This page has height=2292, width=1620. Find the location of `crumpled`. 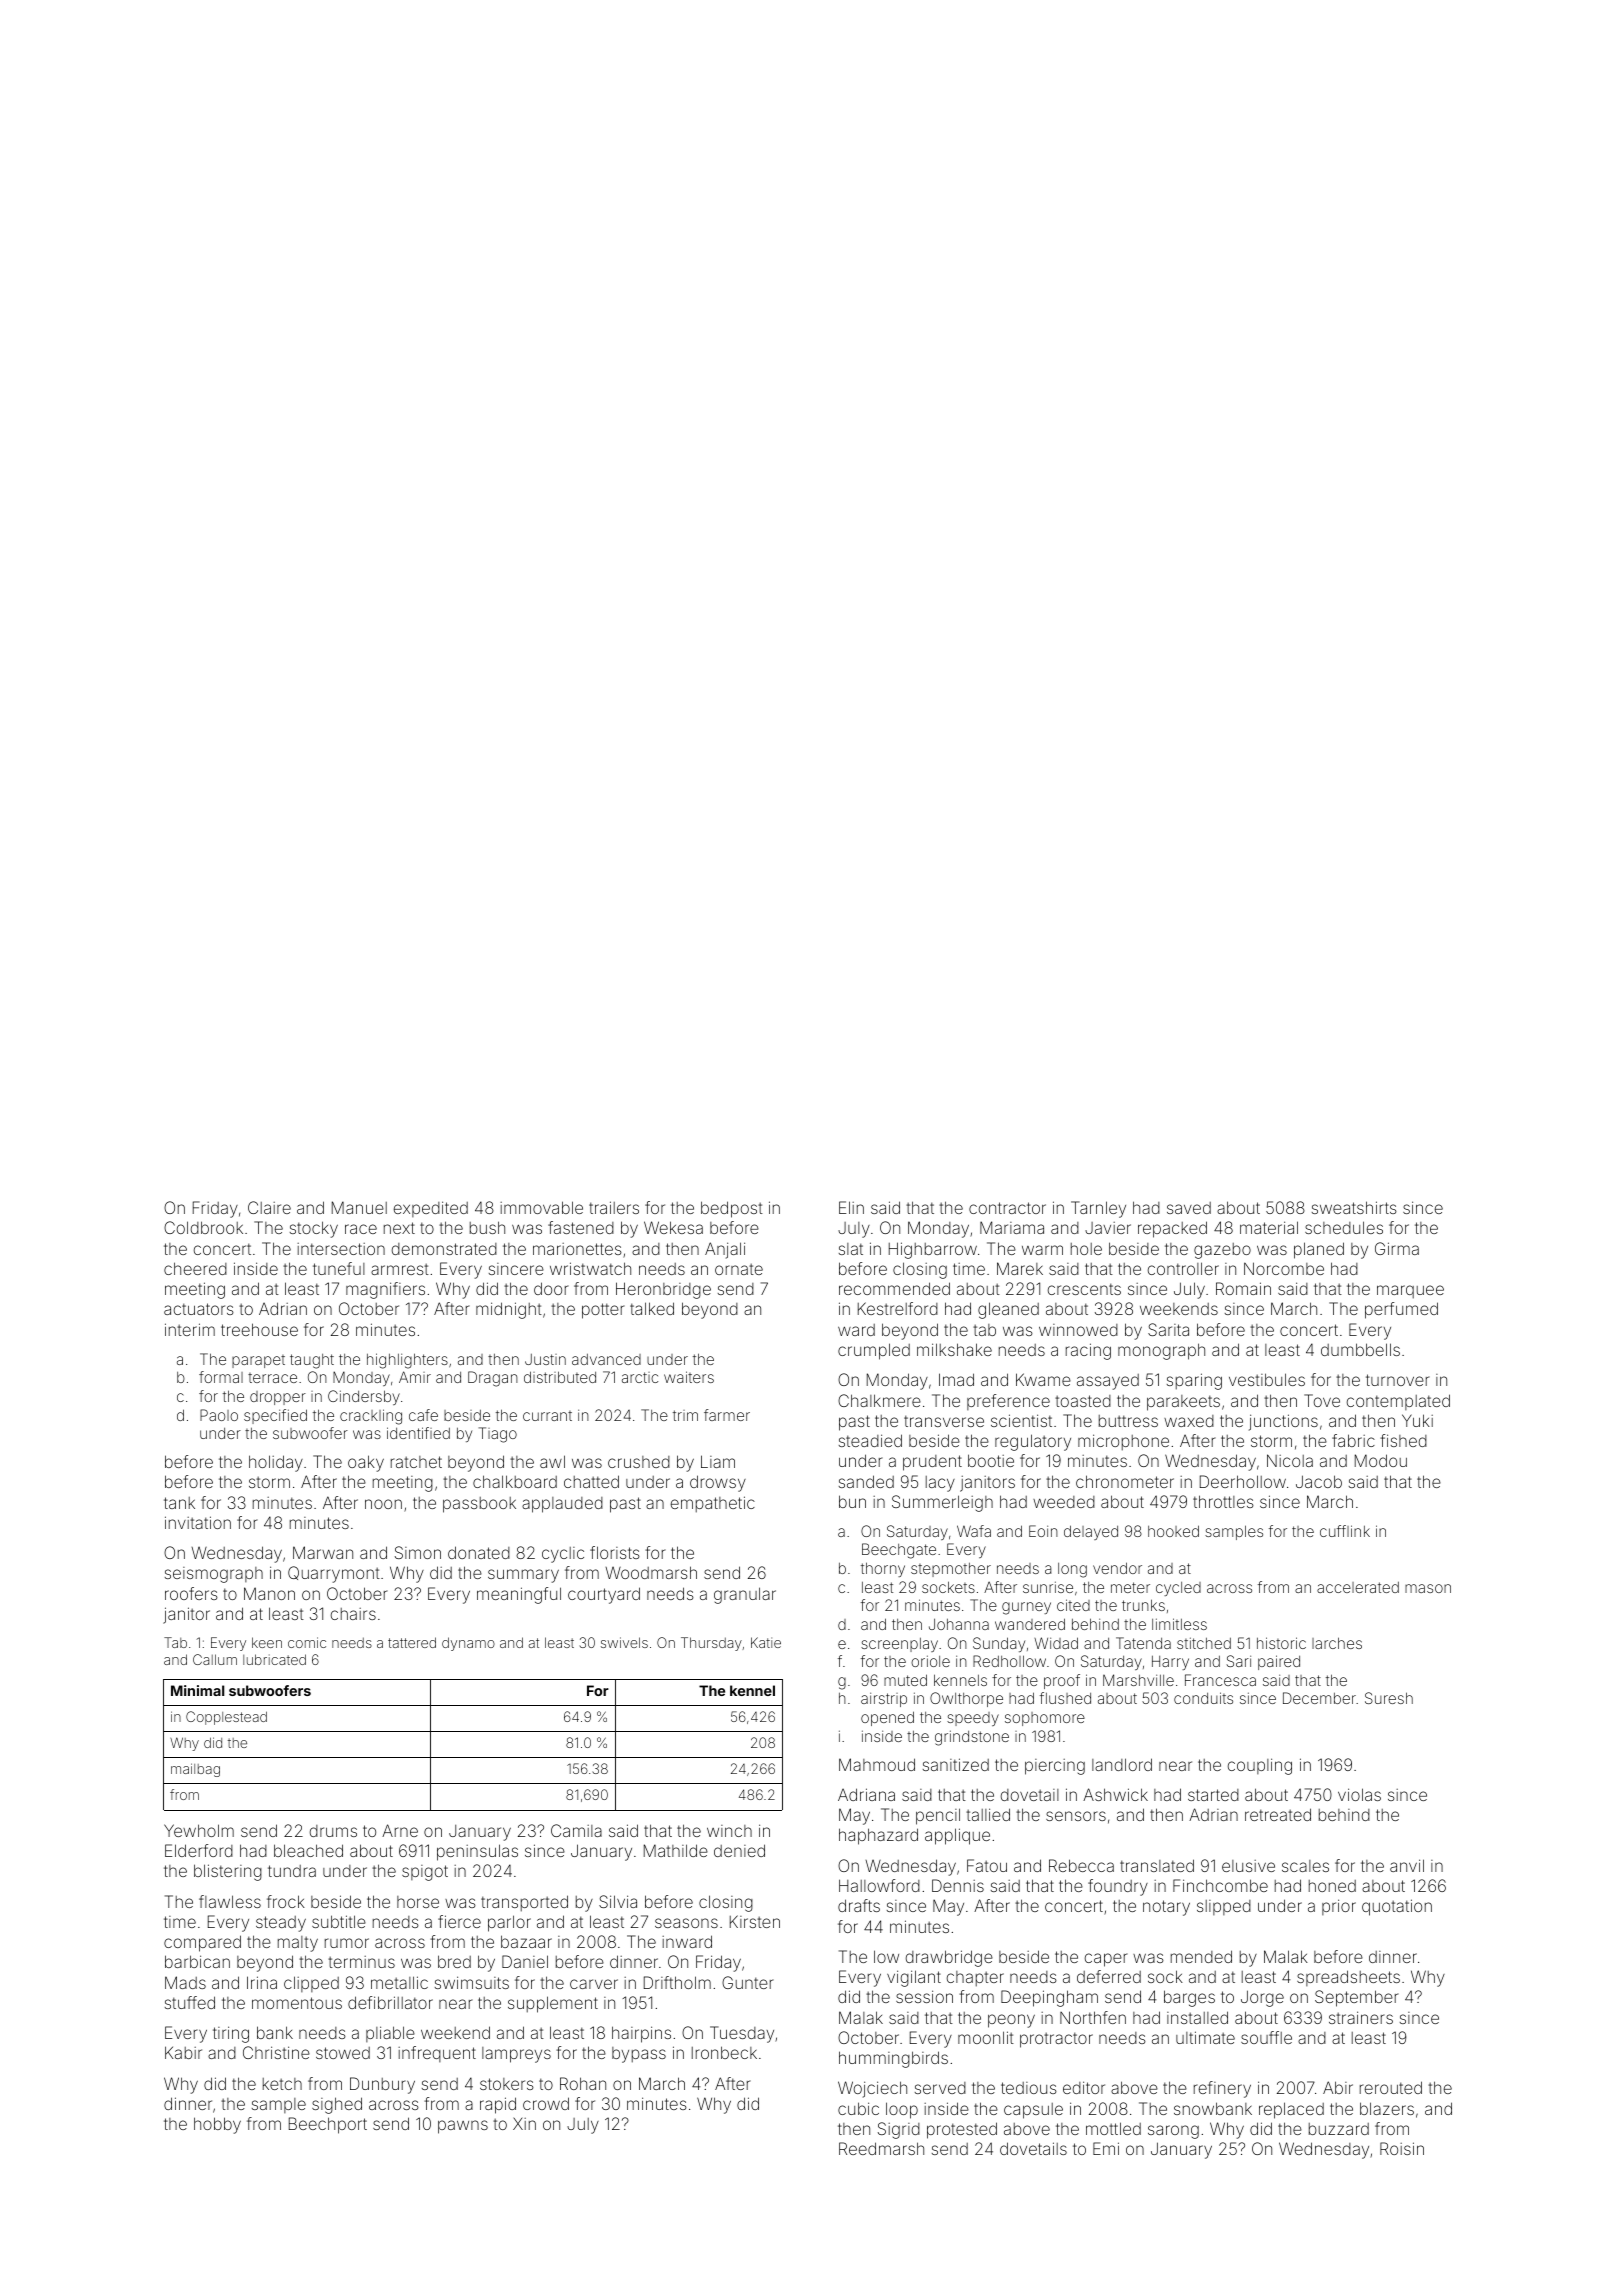

crumpled is located at coordinates (874, 1351).
